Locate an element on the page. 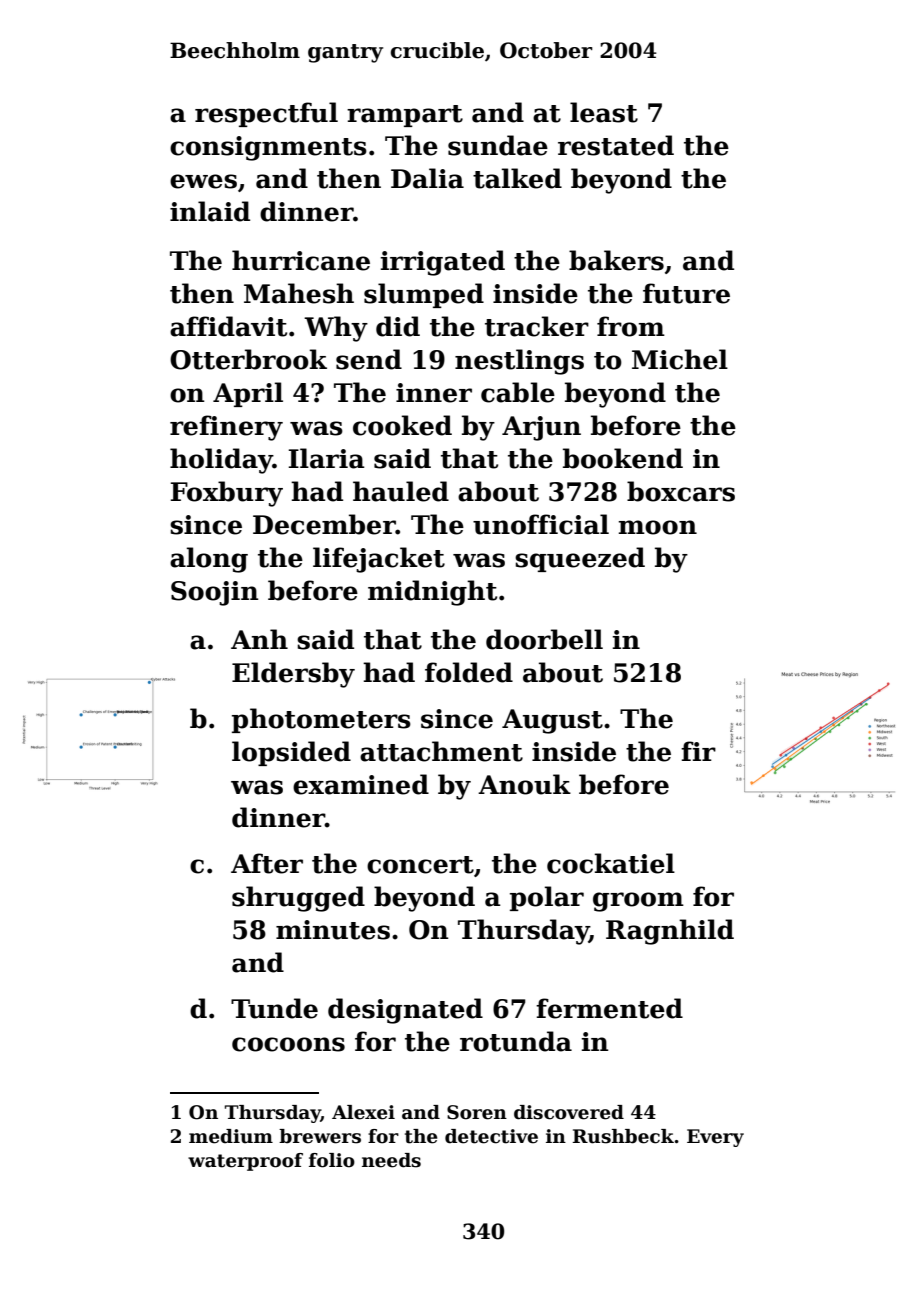 This document has width=924, height=1311. least is located at coordinates (604, 112).
